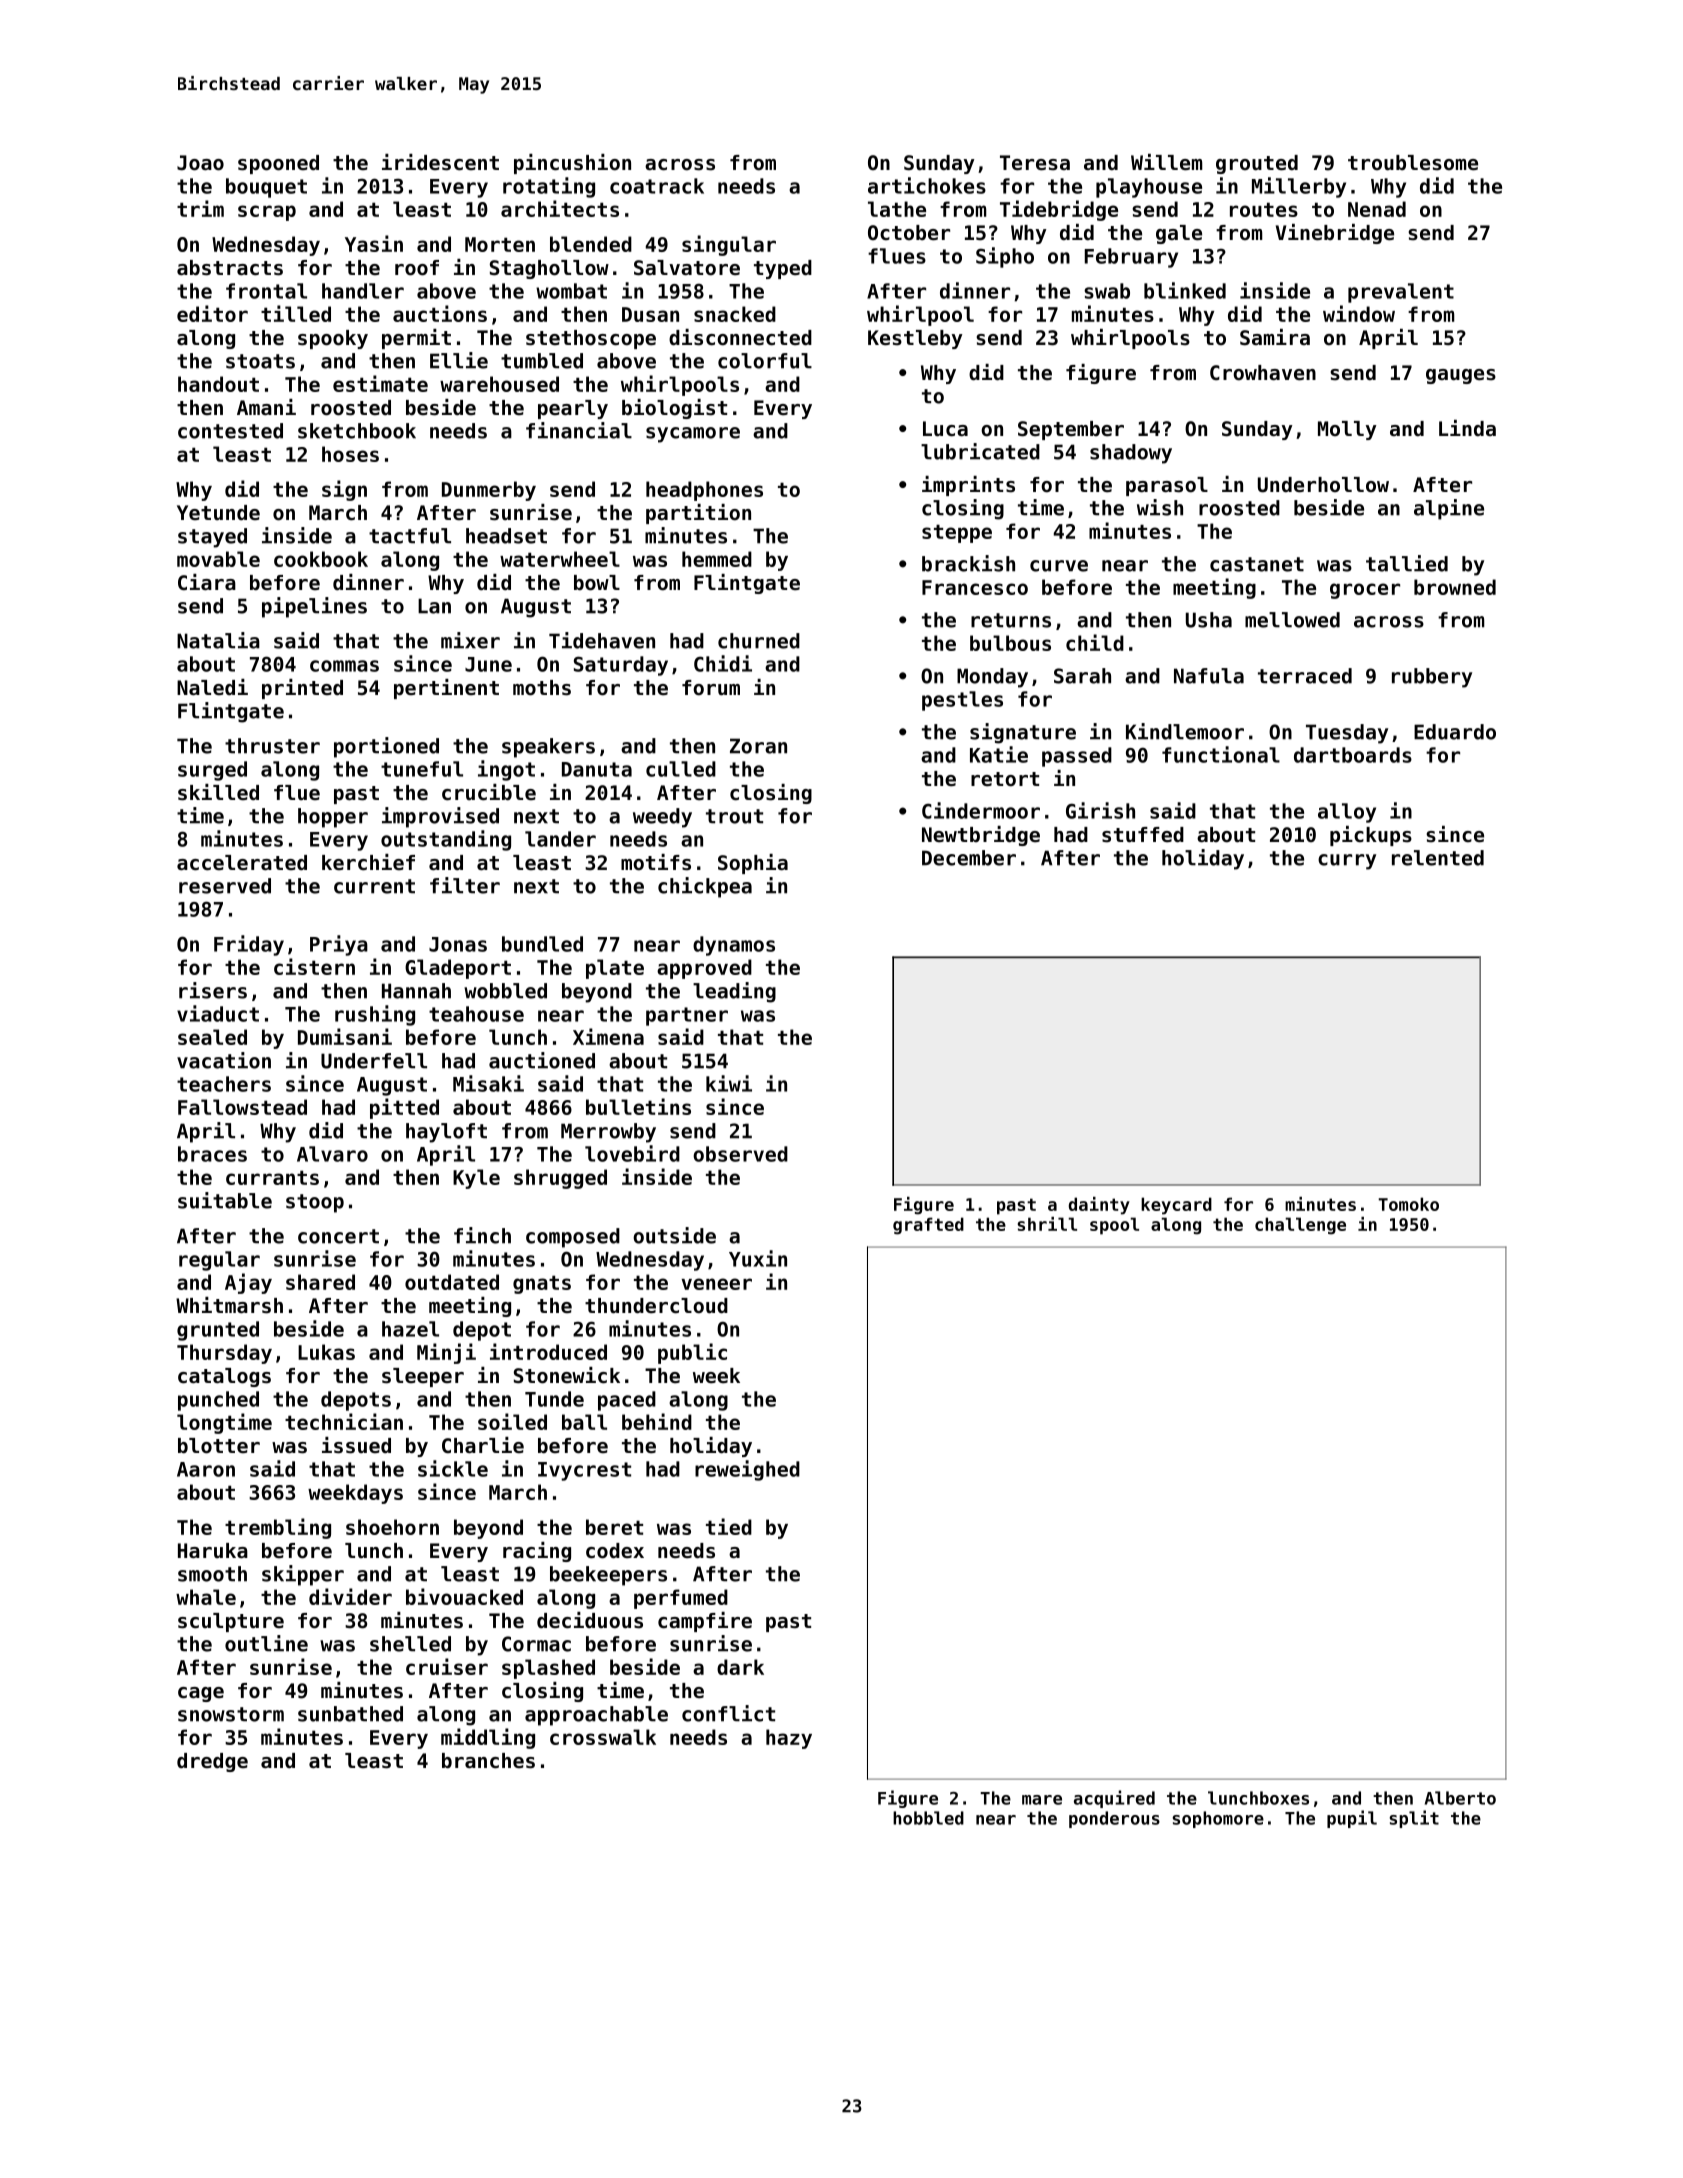 This screenshot has height=2178, width=1683. What do you see at coordinates (1408, 1204) in the screenshot?
I see `Tomoko` at bounding box center [1408, 1204].
